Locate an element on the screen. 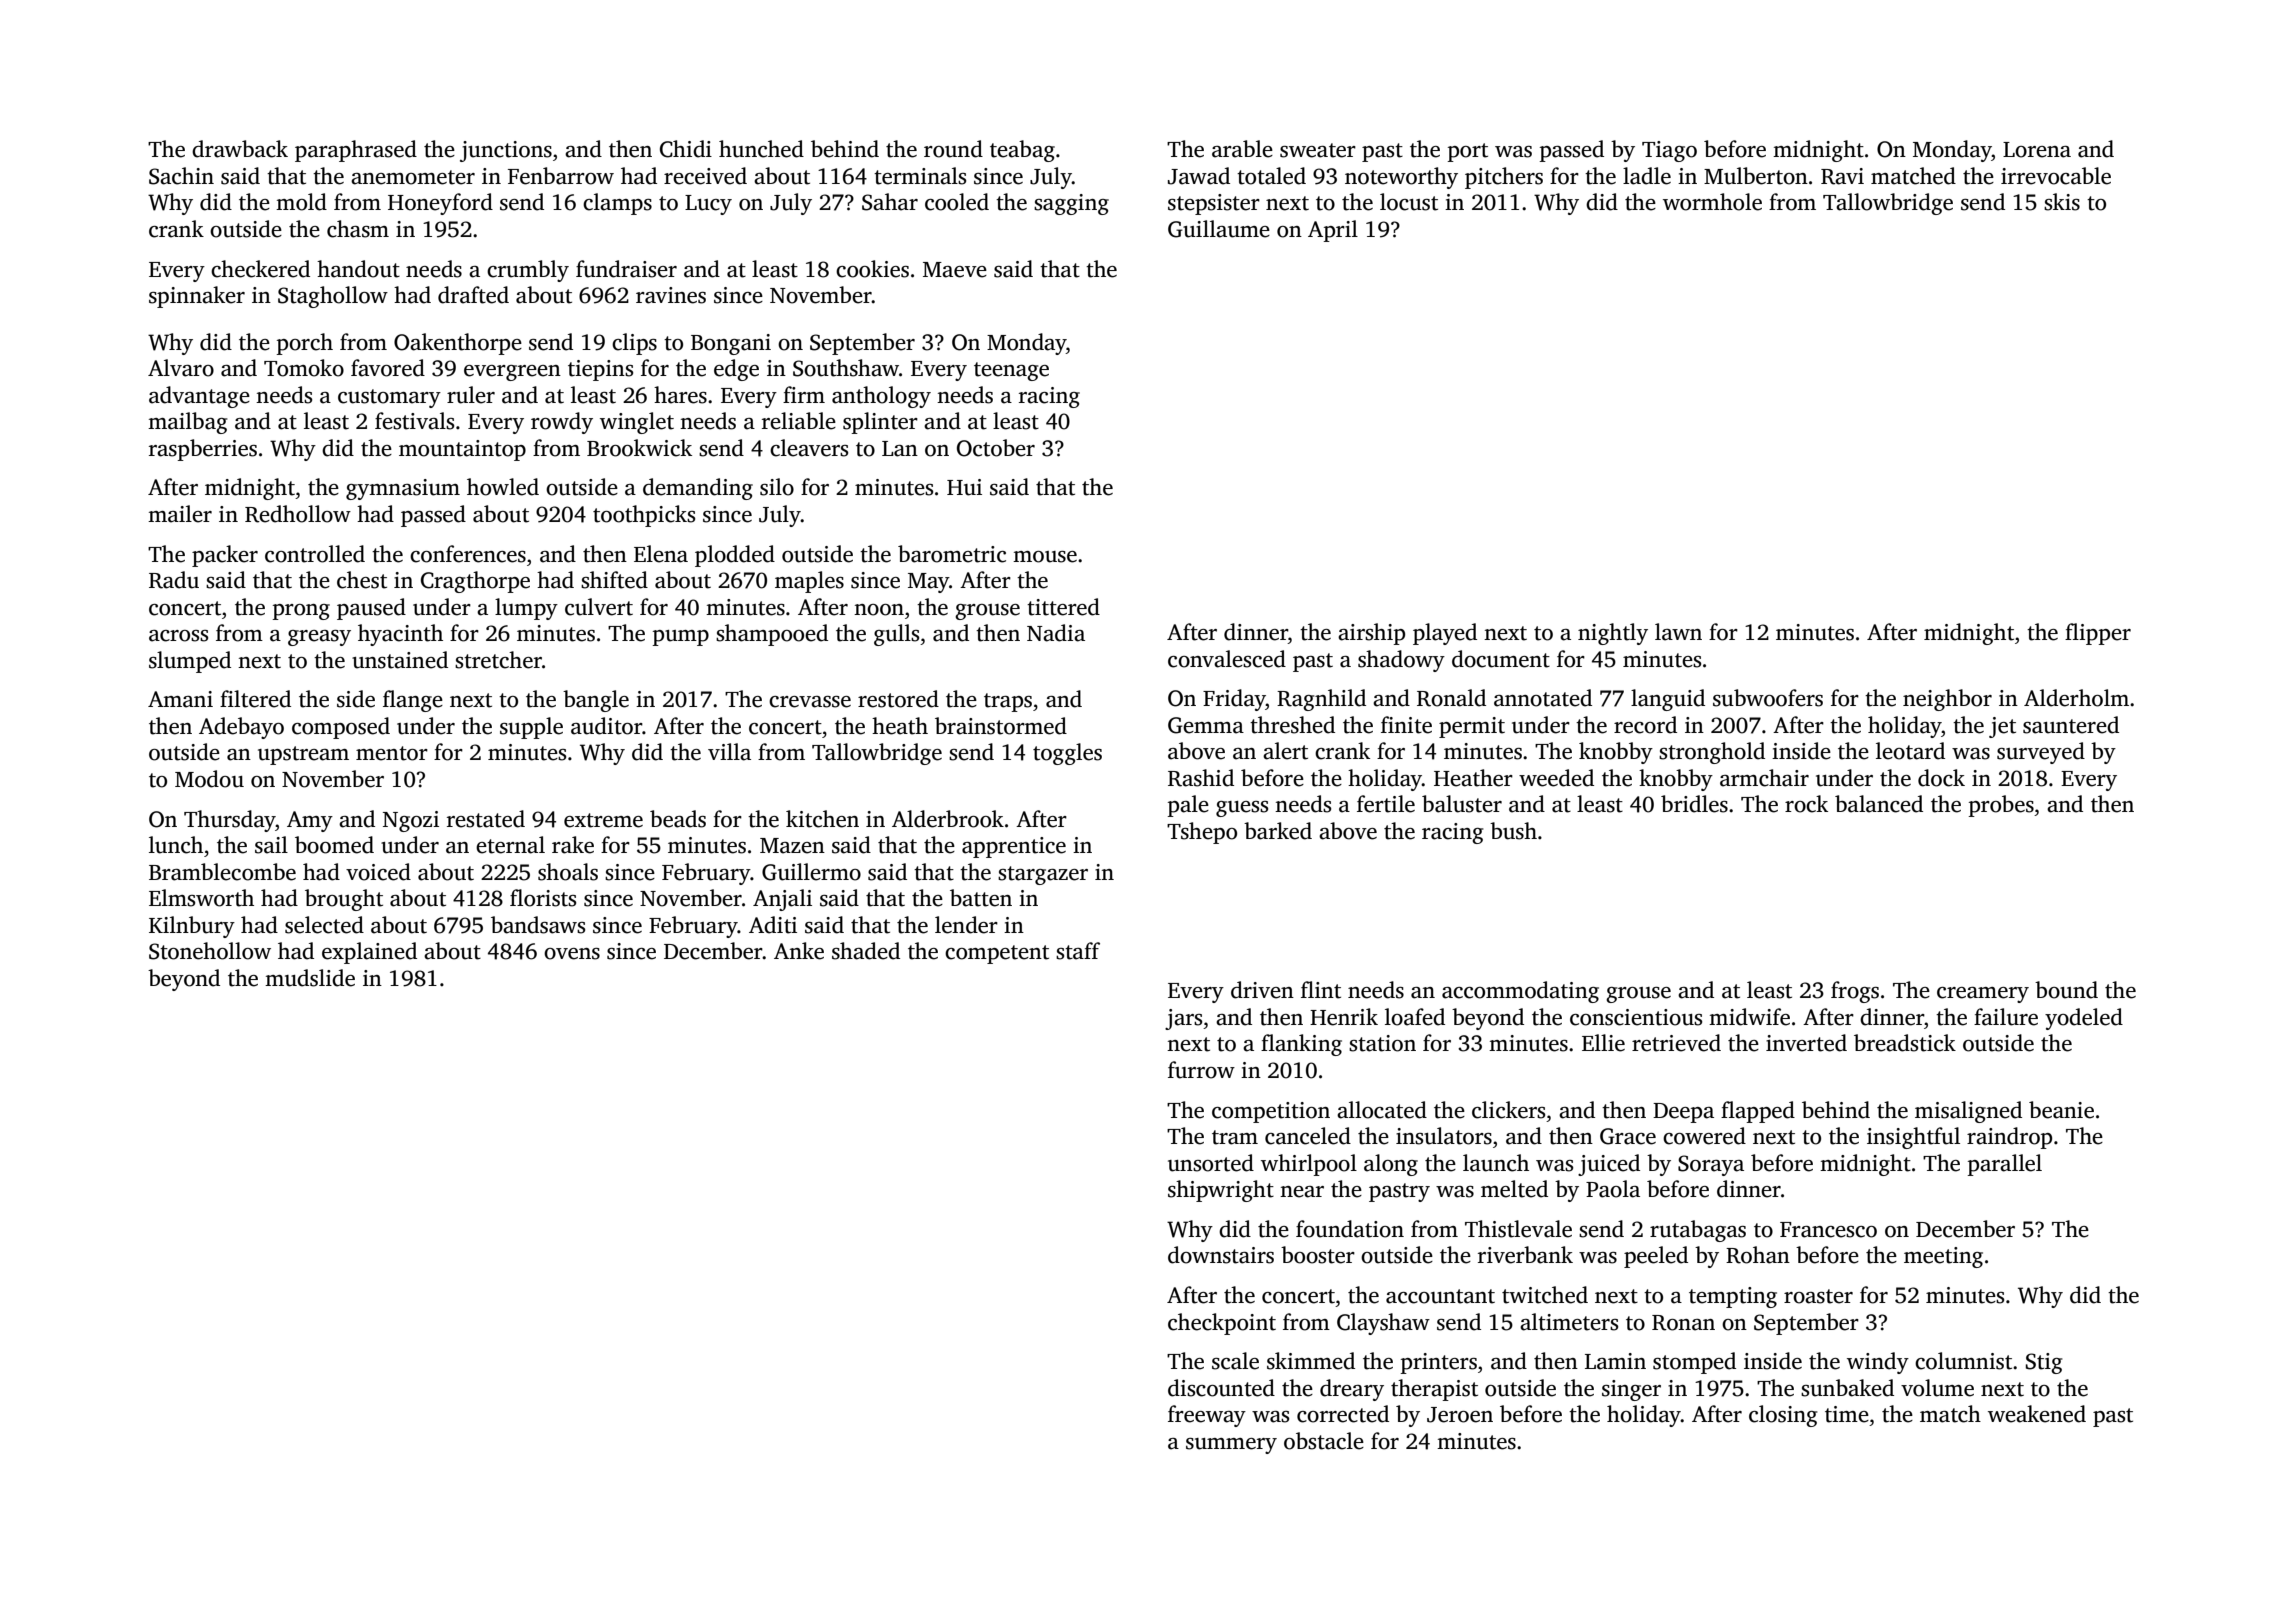 The width and height of the screenshot is (2292, 1620). staff is located at coordinates (1078, 951).
